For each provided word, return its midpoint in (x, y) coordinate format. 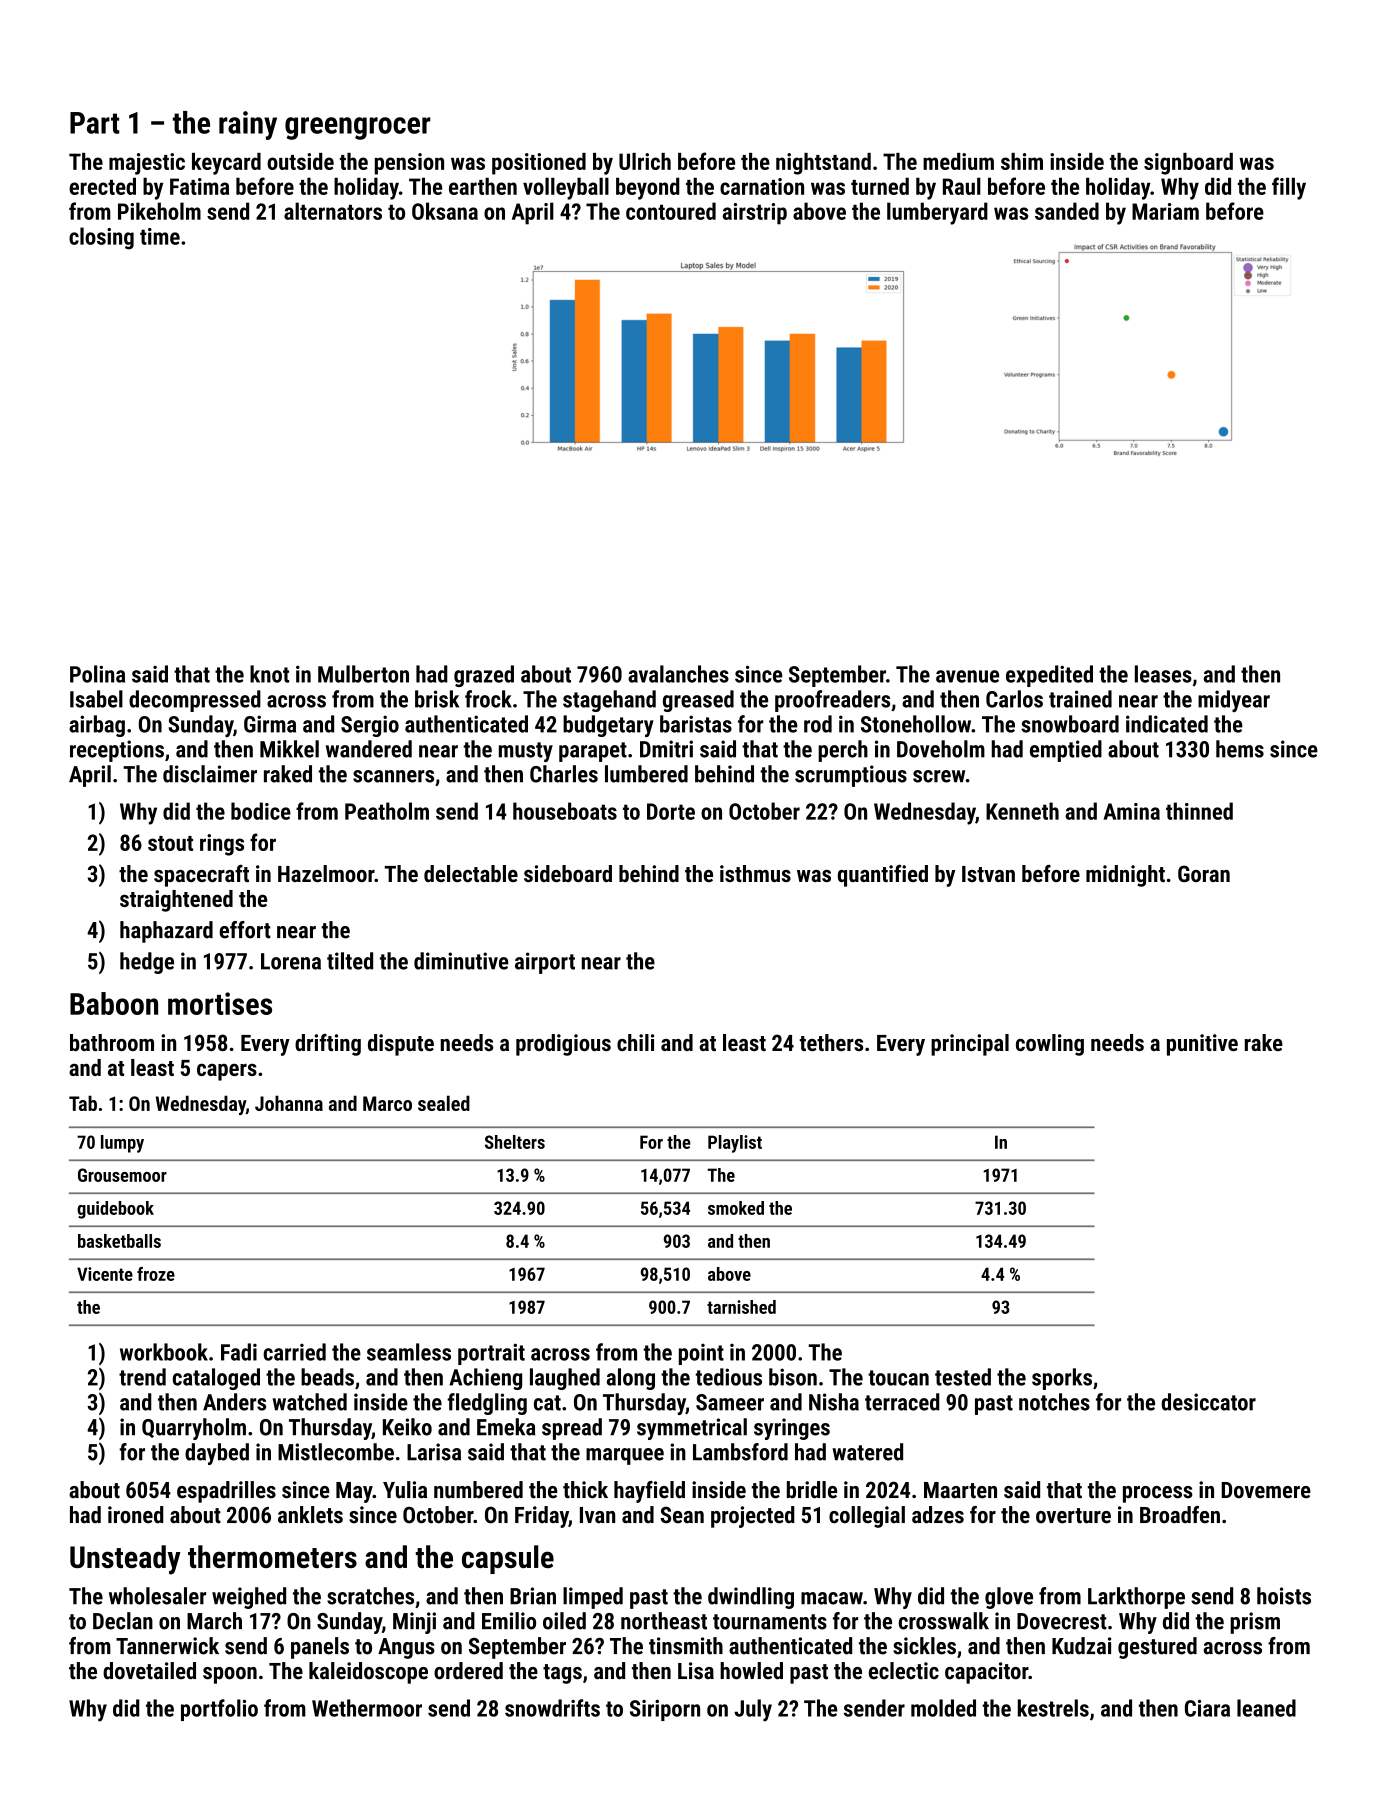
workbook (164, 1352)
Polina (97, 674)
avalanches (678, 674)
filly (1289, 188)
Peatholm (387, 811)
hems (1240, 749)
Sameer (730, 1402)
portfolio (219, 1710)
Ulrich (645, 161)
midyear (1234, 701)
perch (843, 751)
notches (1054, 1402)
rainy (248, 125)
